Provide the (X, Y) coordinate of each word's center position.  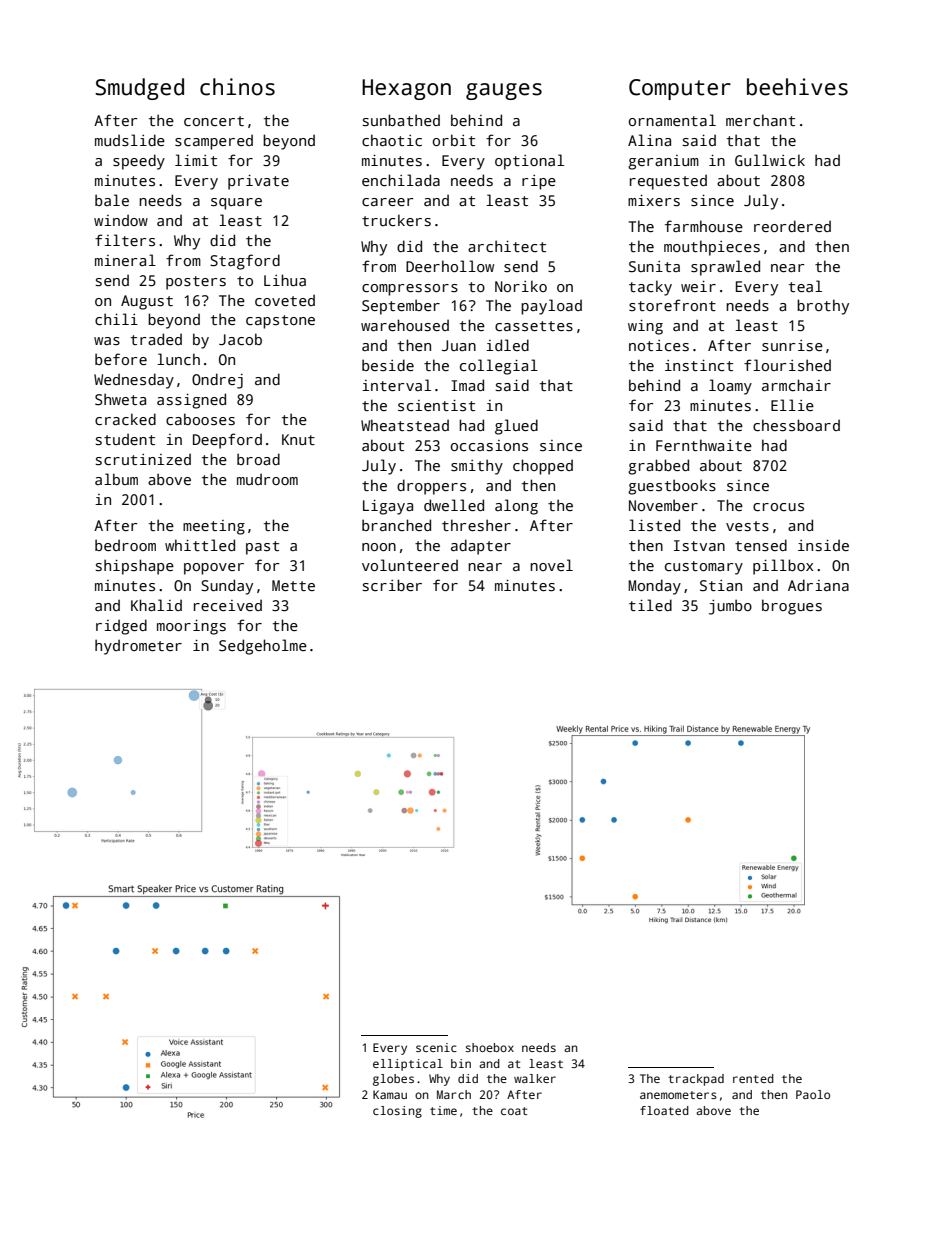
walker (535, 1078)
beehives (797, 87)
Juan (459, 345)
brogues (792, 607)
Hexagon (406, 89)
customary (704, 568)
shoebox (490, 1047)
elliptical (408, 1065)
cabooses (200, 419)
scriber (392, 585)
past (262, 548)
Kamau (390, 1094)
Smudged (139, 89)
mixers (654, 200)
